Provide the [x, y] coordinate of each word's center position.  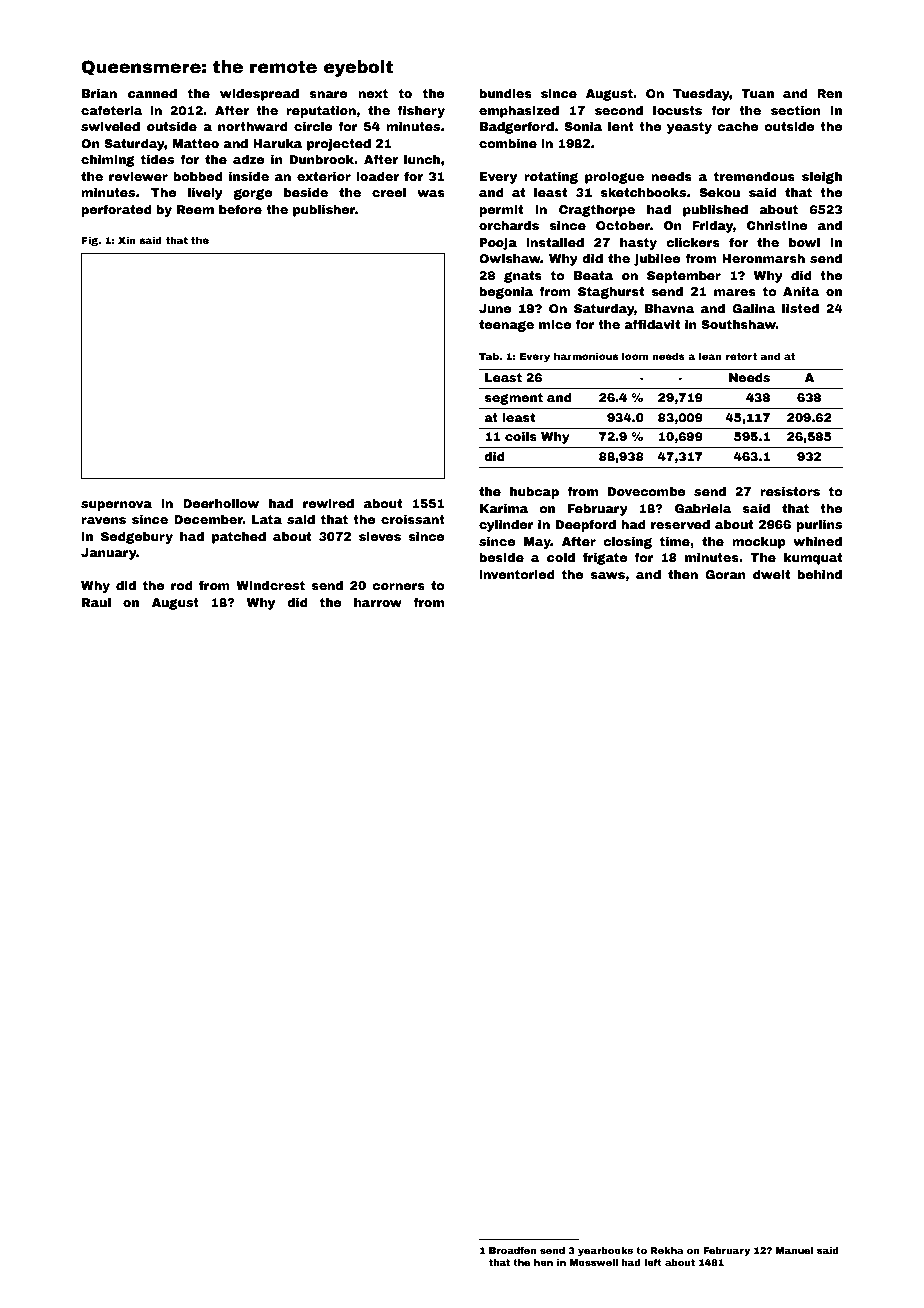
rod [182, 585]
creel [389, 192]
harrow [378, 602]
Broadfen [513, 1250]
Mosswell [594, 1262]
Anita [801, 291]
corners [398, 586]
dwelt [771, 574]
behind [819, 574]
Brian [99, 93]
